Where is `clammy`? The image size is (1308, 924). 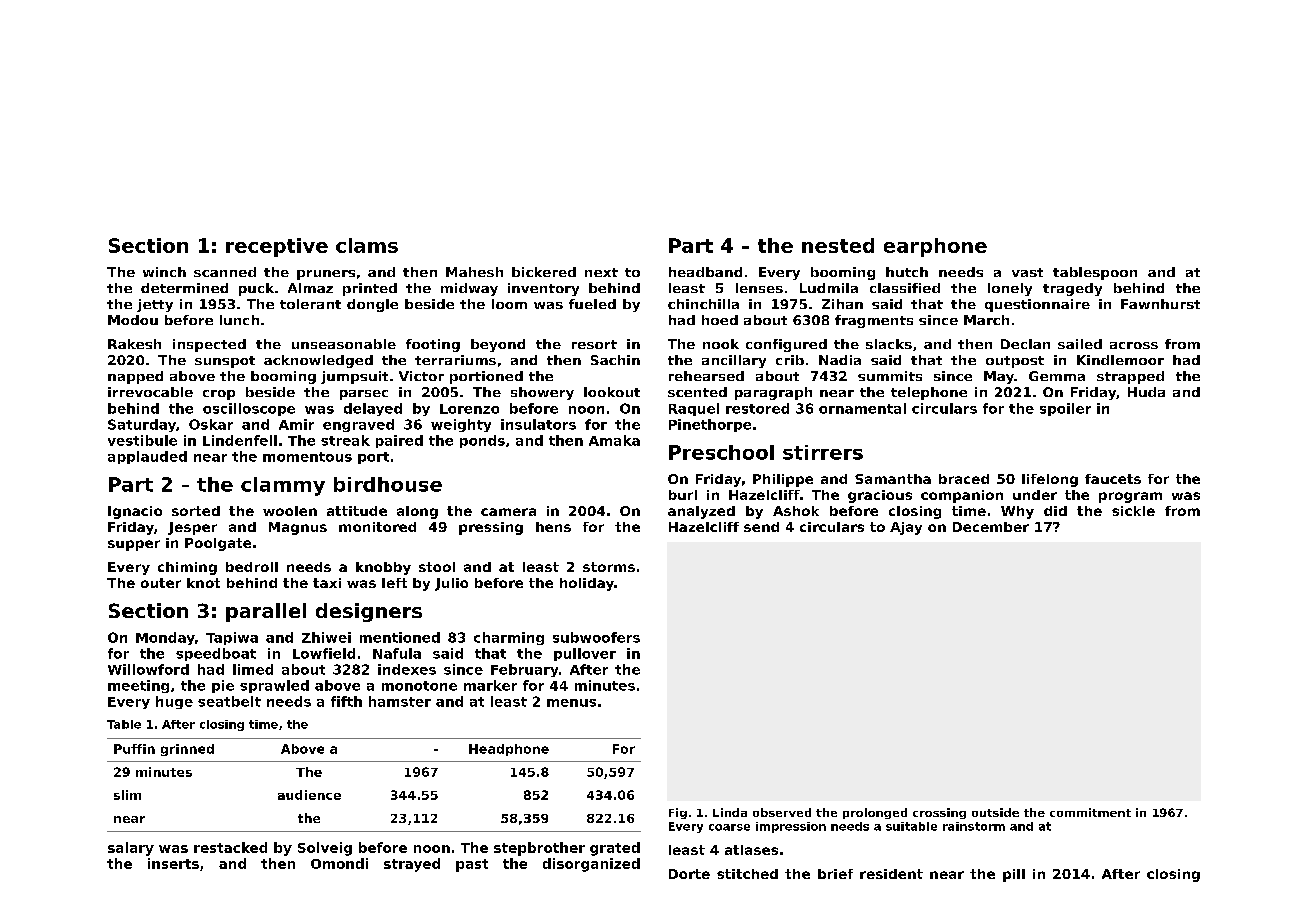 clammy is located at coordinates (283, 486).
